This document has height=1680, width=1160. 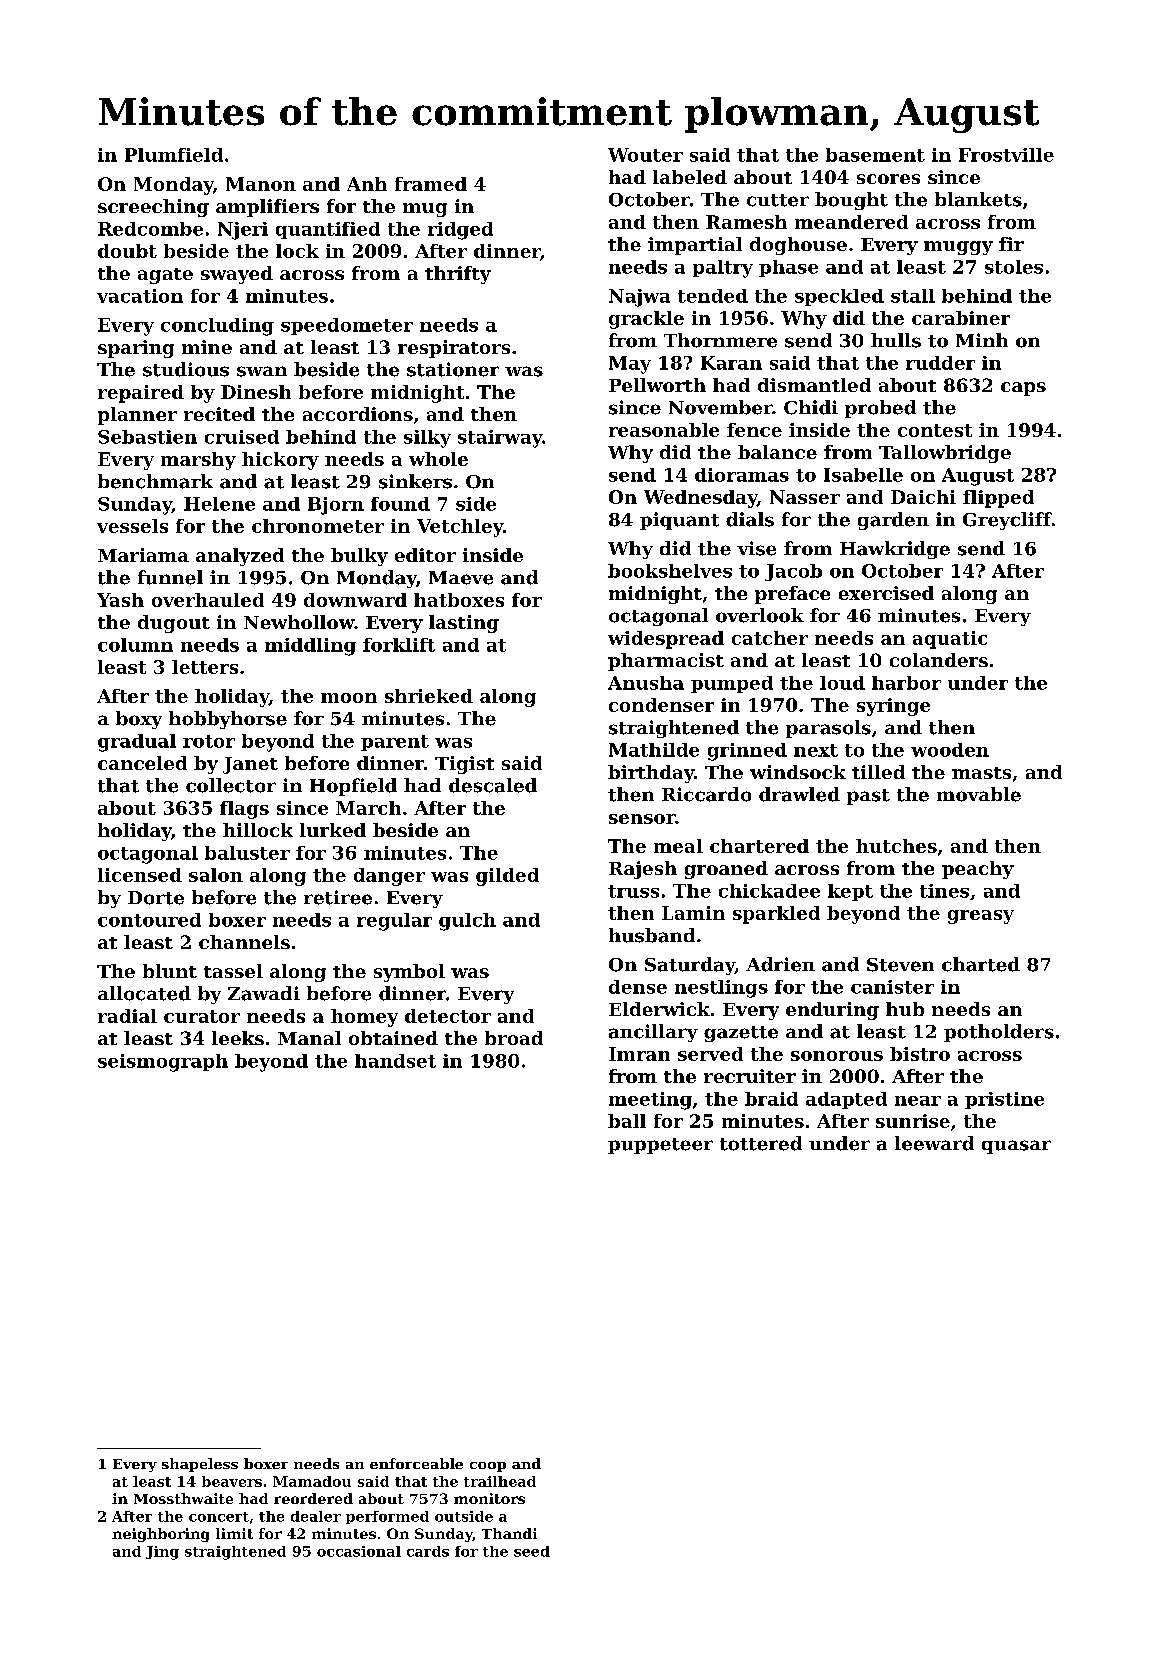 What do you see at coordinates (162, 1553) in the document?
I see `Jing` at bounding box center [162, 1553].
